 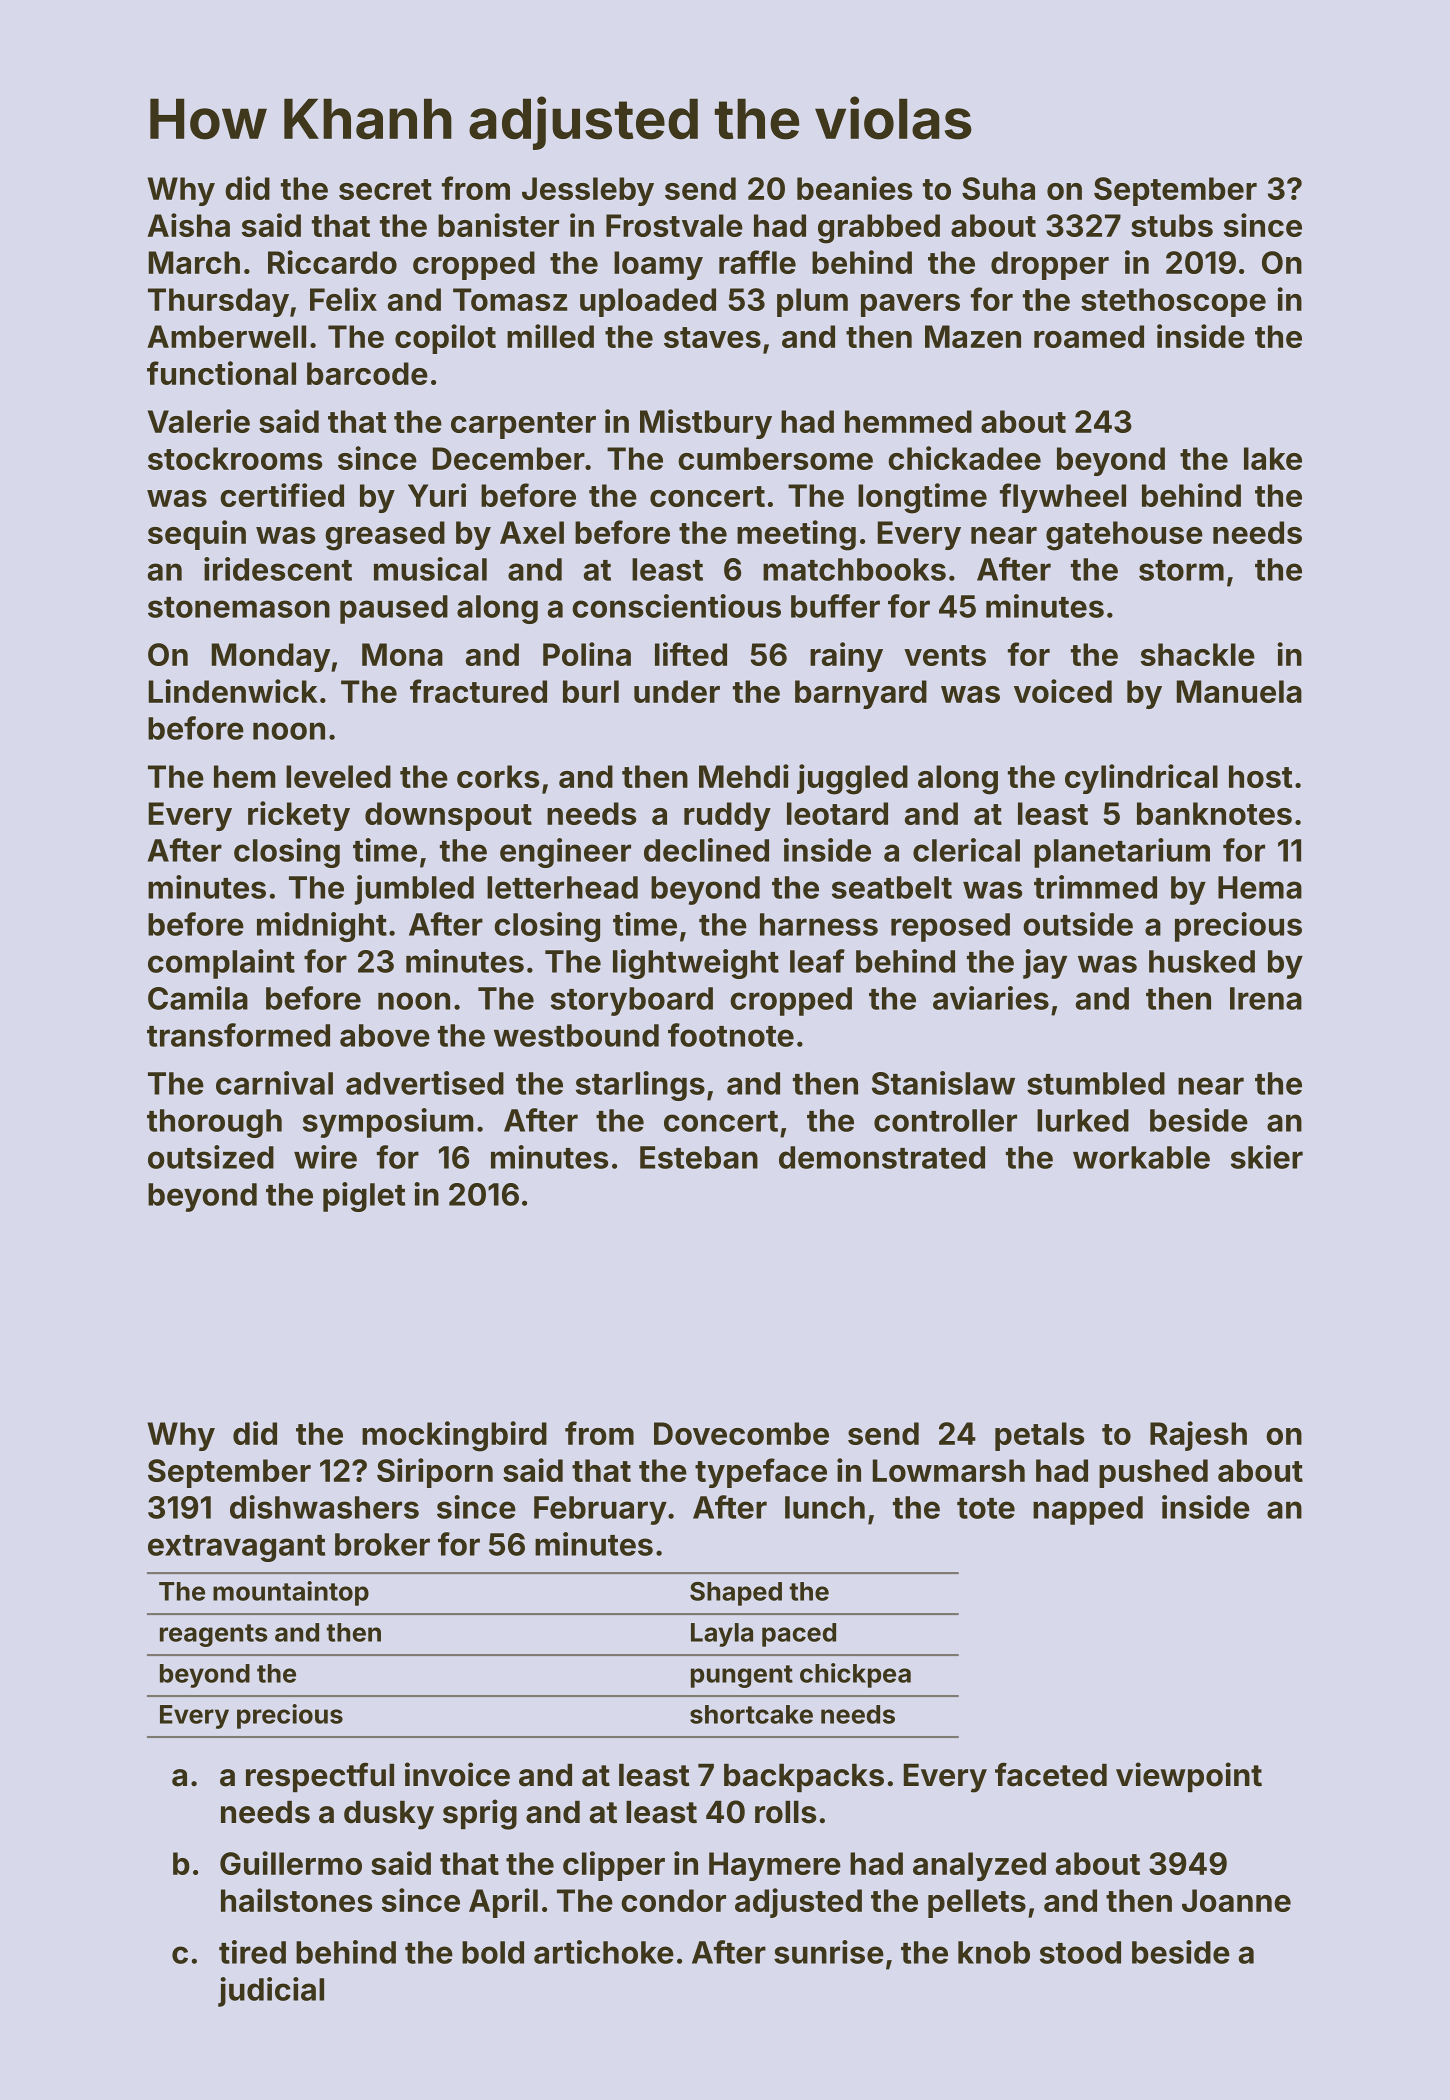 I want to click on artichoke, so click(x=604, y=1952).
